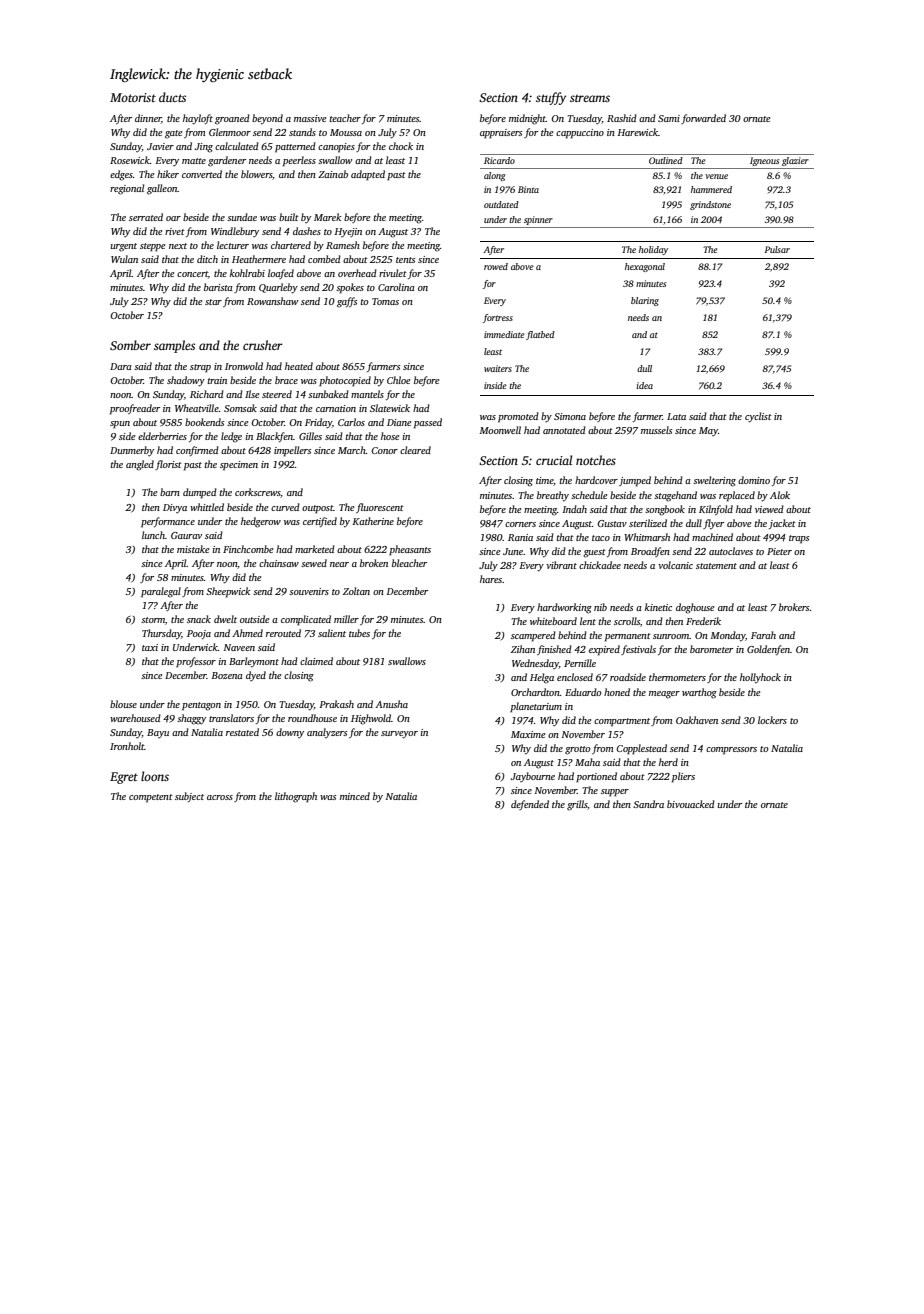  Describe the element at coordinates (153, 535) in the image. I see `lunch` at that location.
